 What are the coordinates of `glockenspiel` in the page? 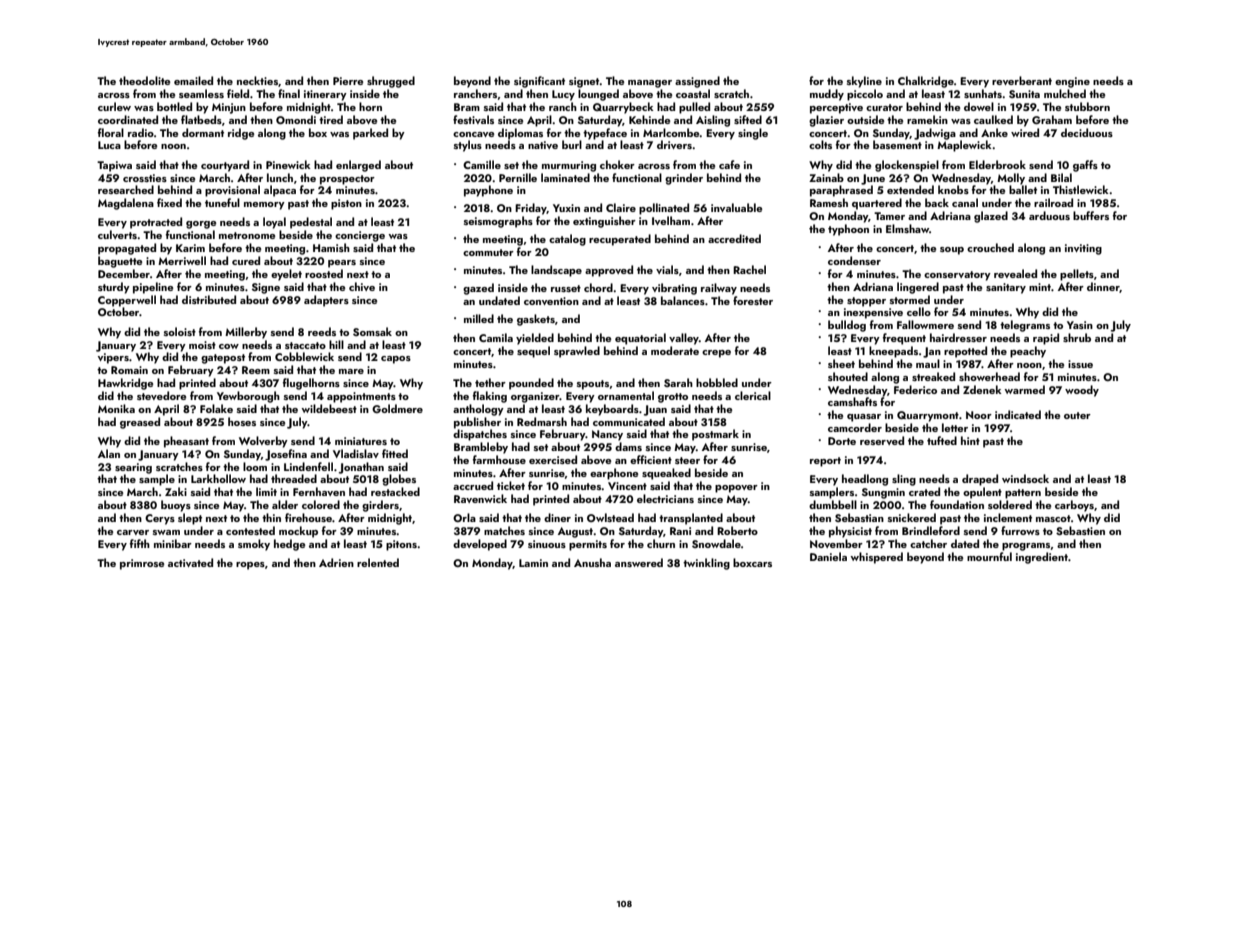 It's located at (907, 166).
